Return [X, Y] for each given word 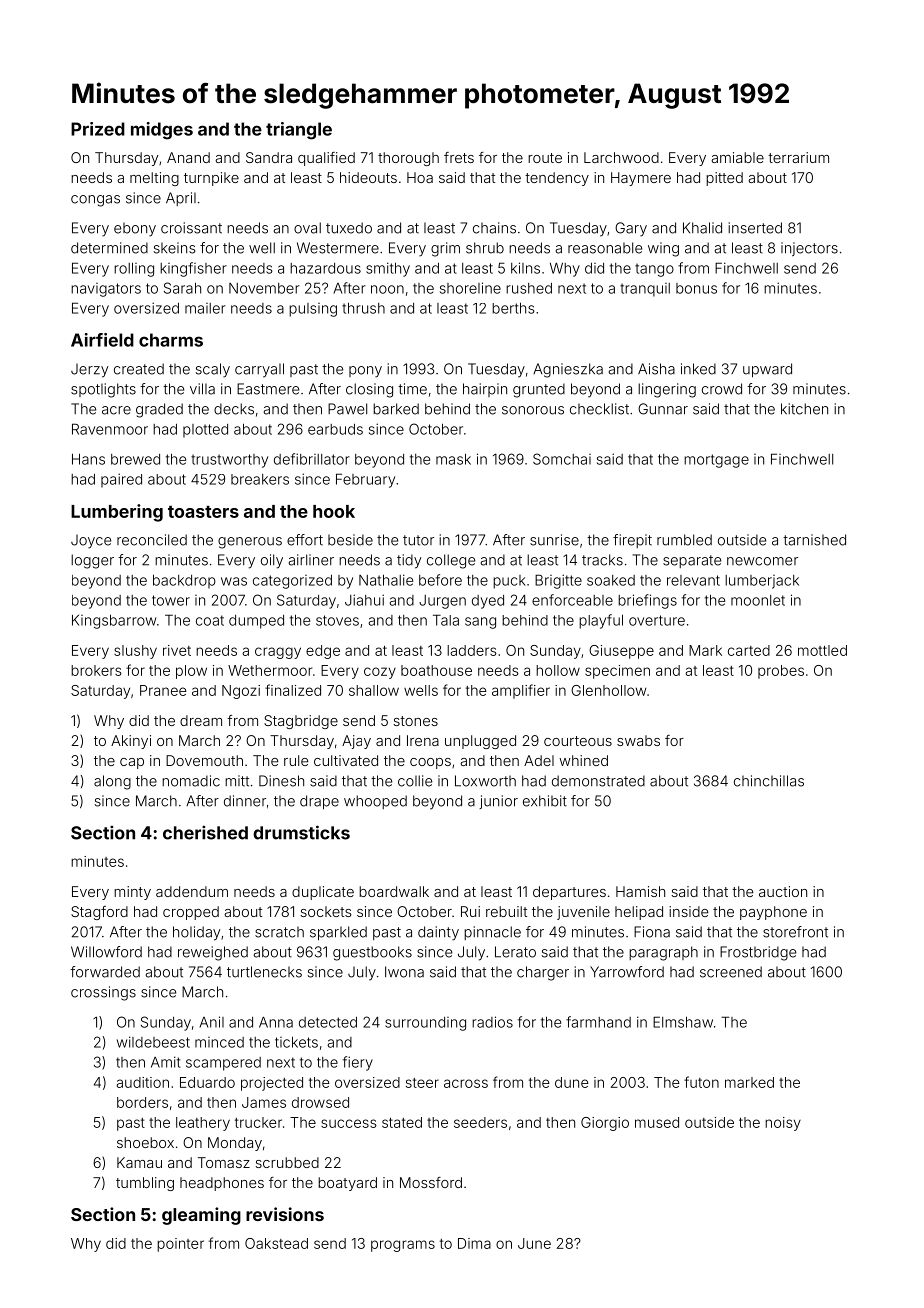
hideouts [368, 177]
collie [415, 781]
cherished [205, 832]
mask [453, 459]
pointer [180, 1245]
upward [767, 370]
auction [783, 891]
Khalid [702, 228]
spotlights [103, 390]
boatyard [347, 1184]
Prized [98, 129]
